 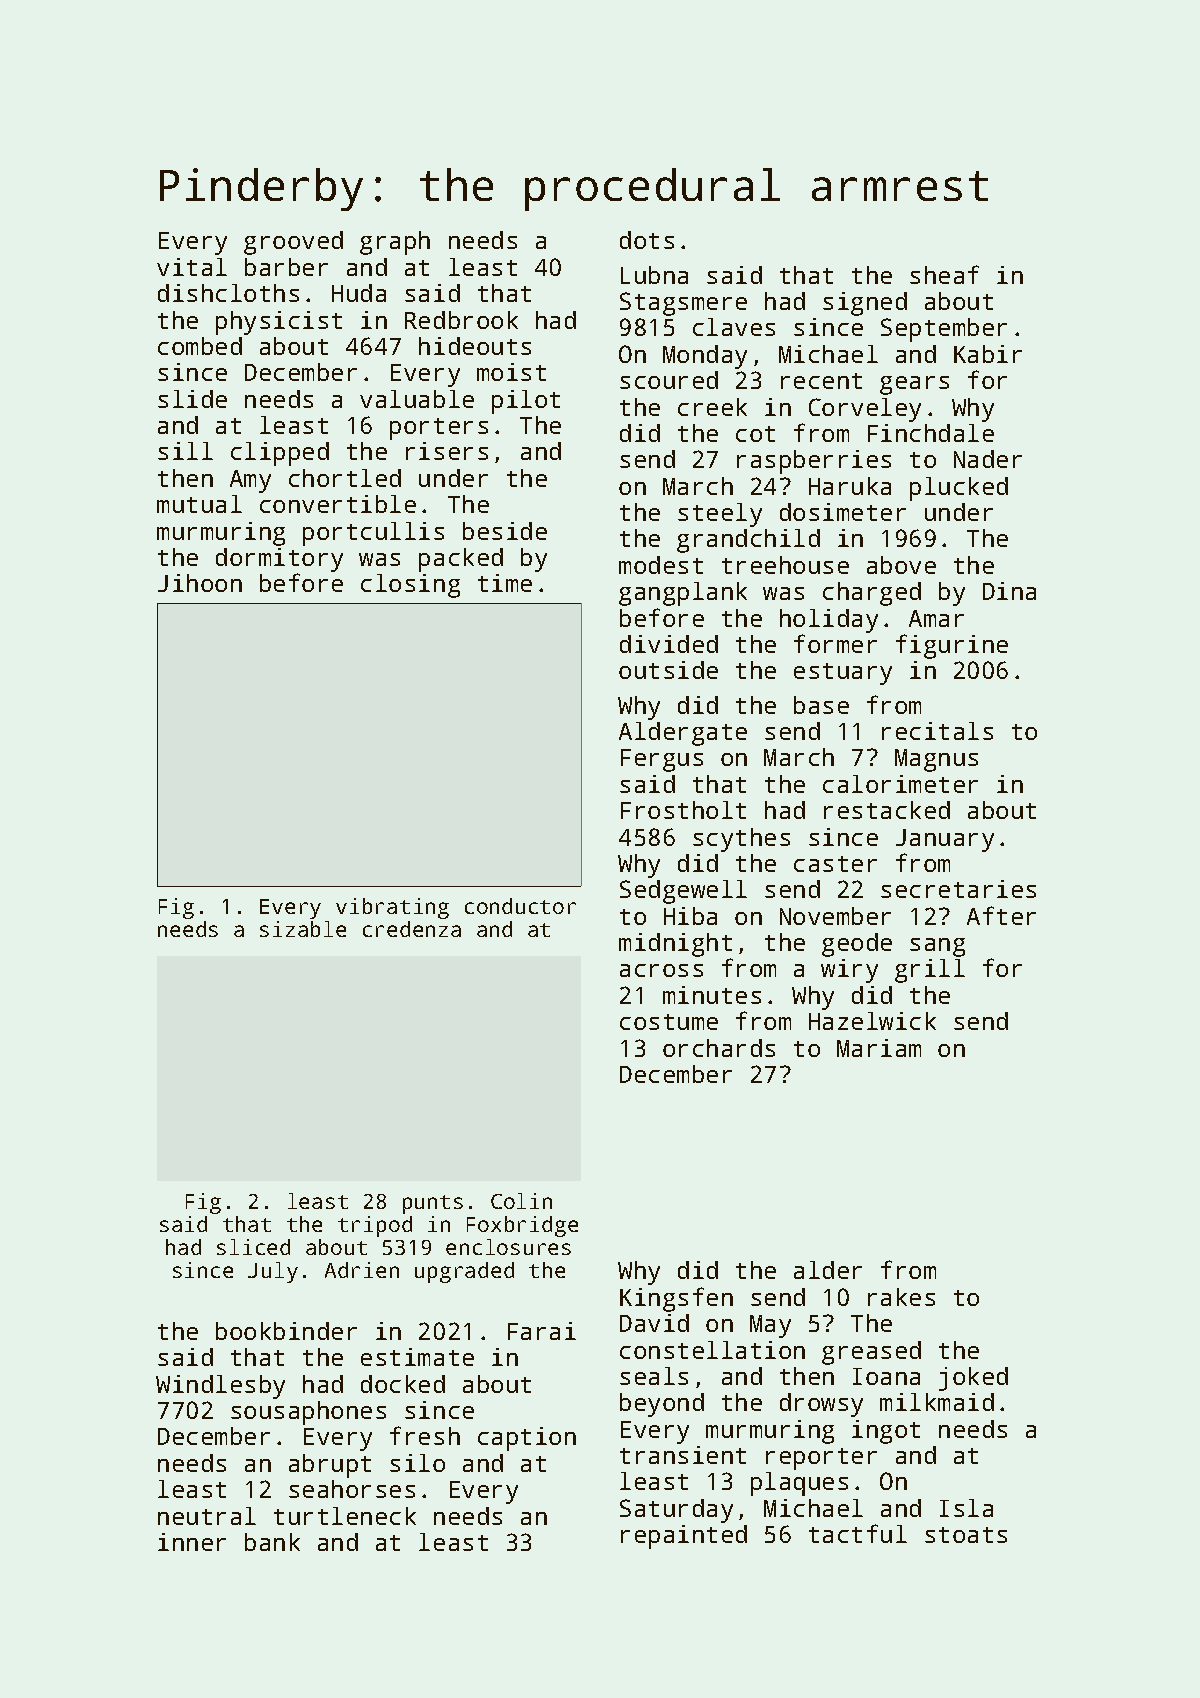 What do you see at coordinates (392, 908) in the screenshot?
I see `vibrating` at bounding box center [392, 908].
